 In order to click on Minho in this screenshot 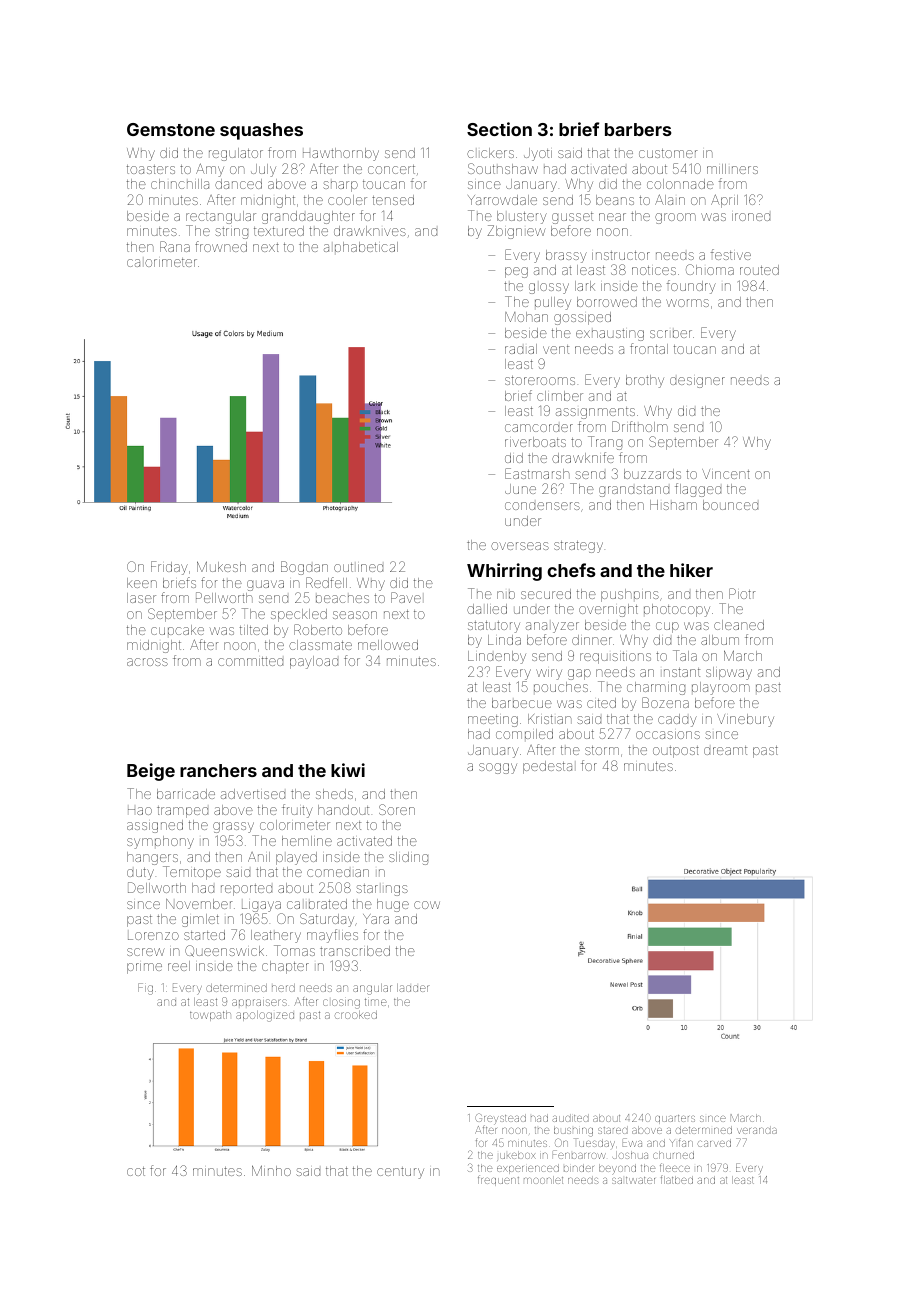, I will do `click(271, 1170)`.
